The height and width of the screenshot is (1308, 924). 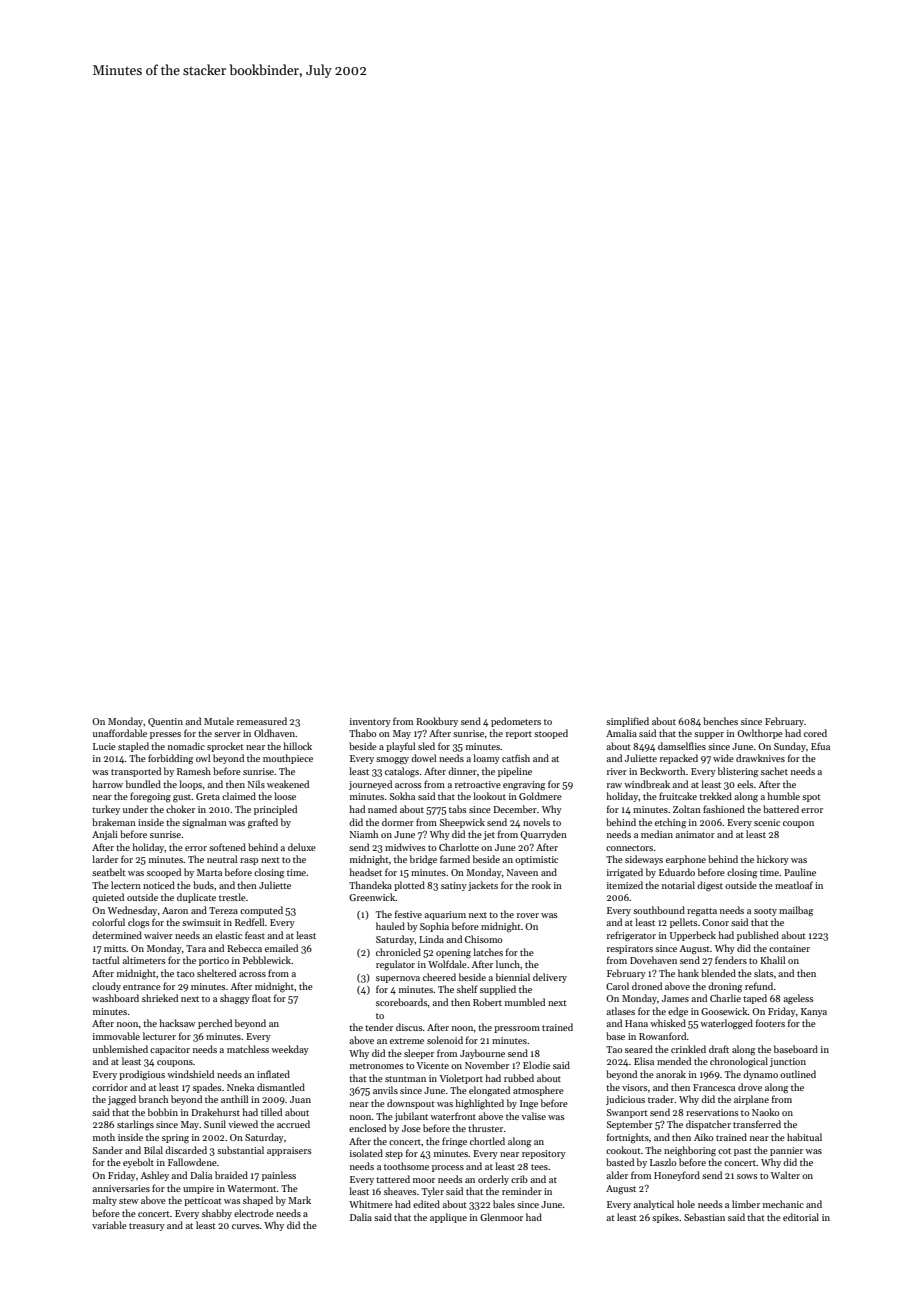 I want to click on simplified, so click(x=627, y=722).
